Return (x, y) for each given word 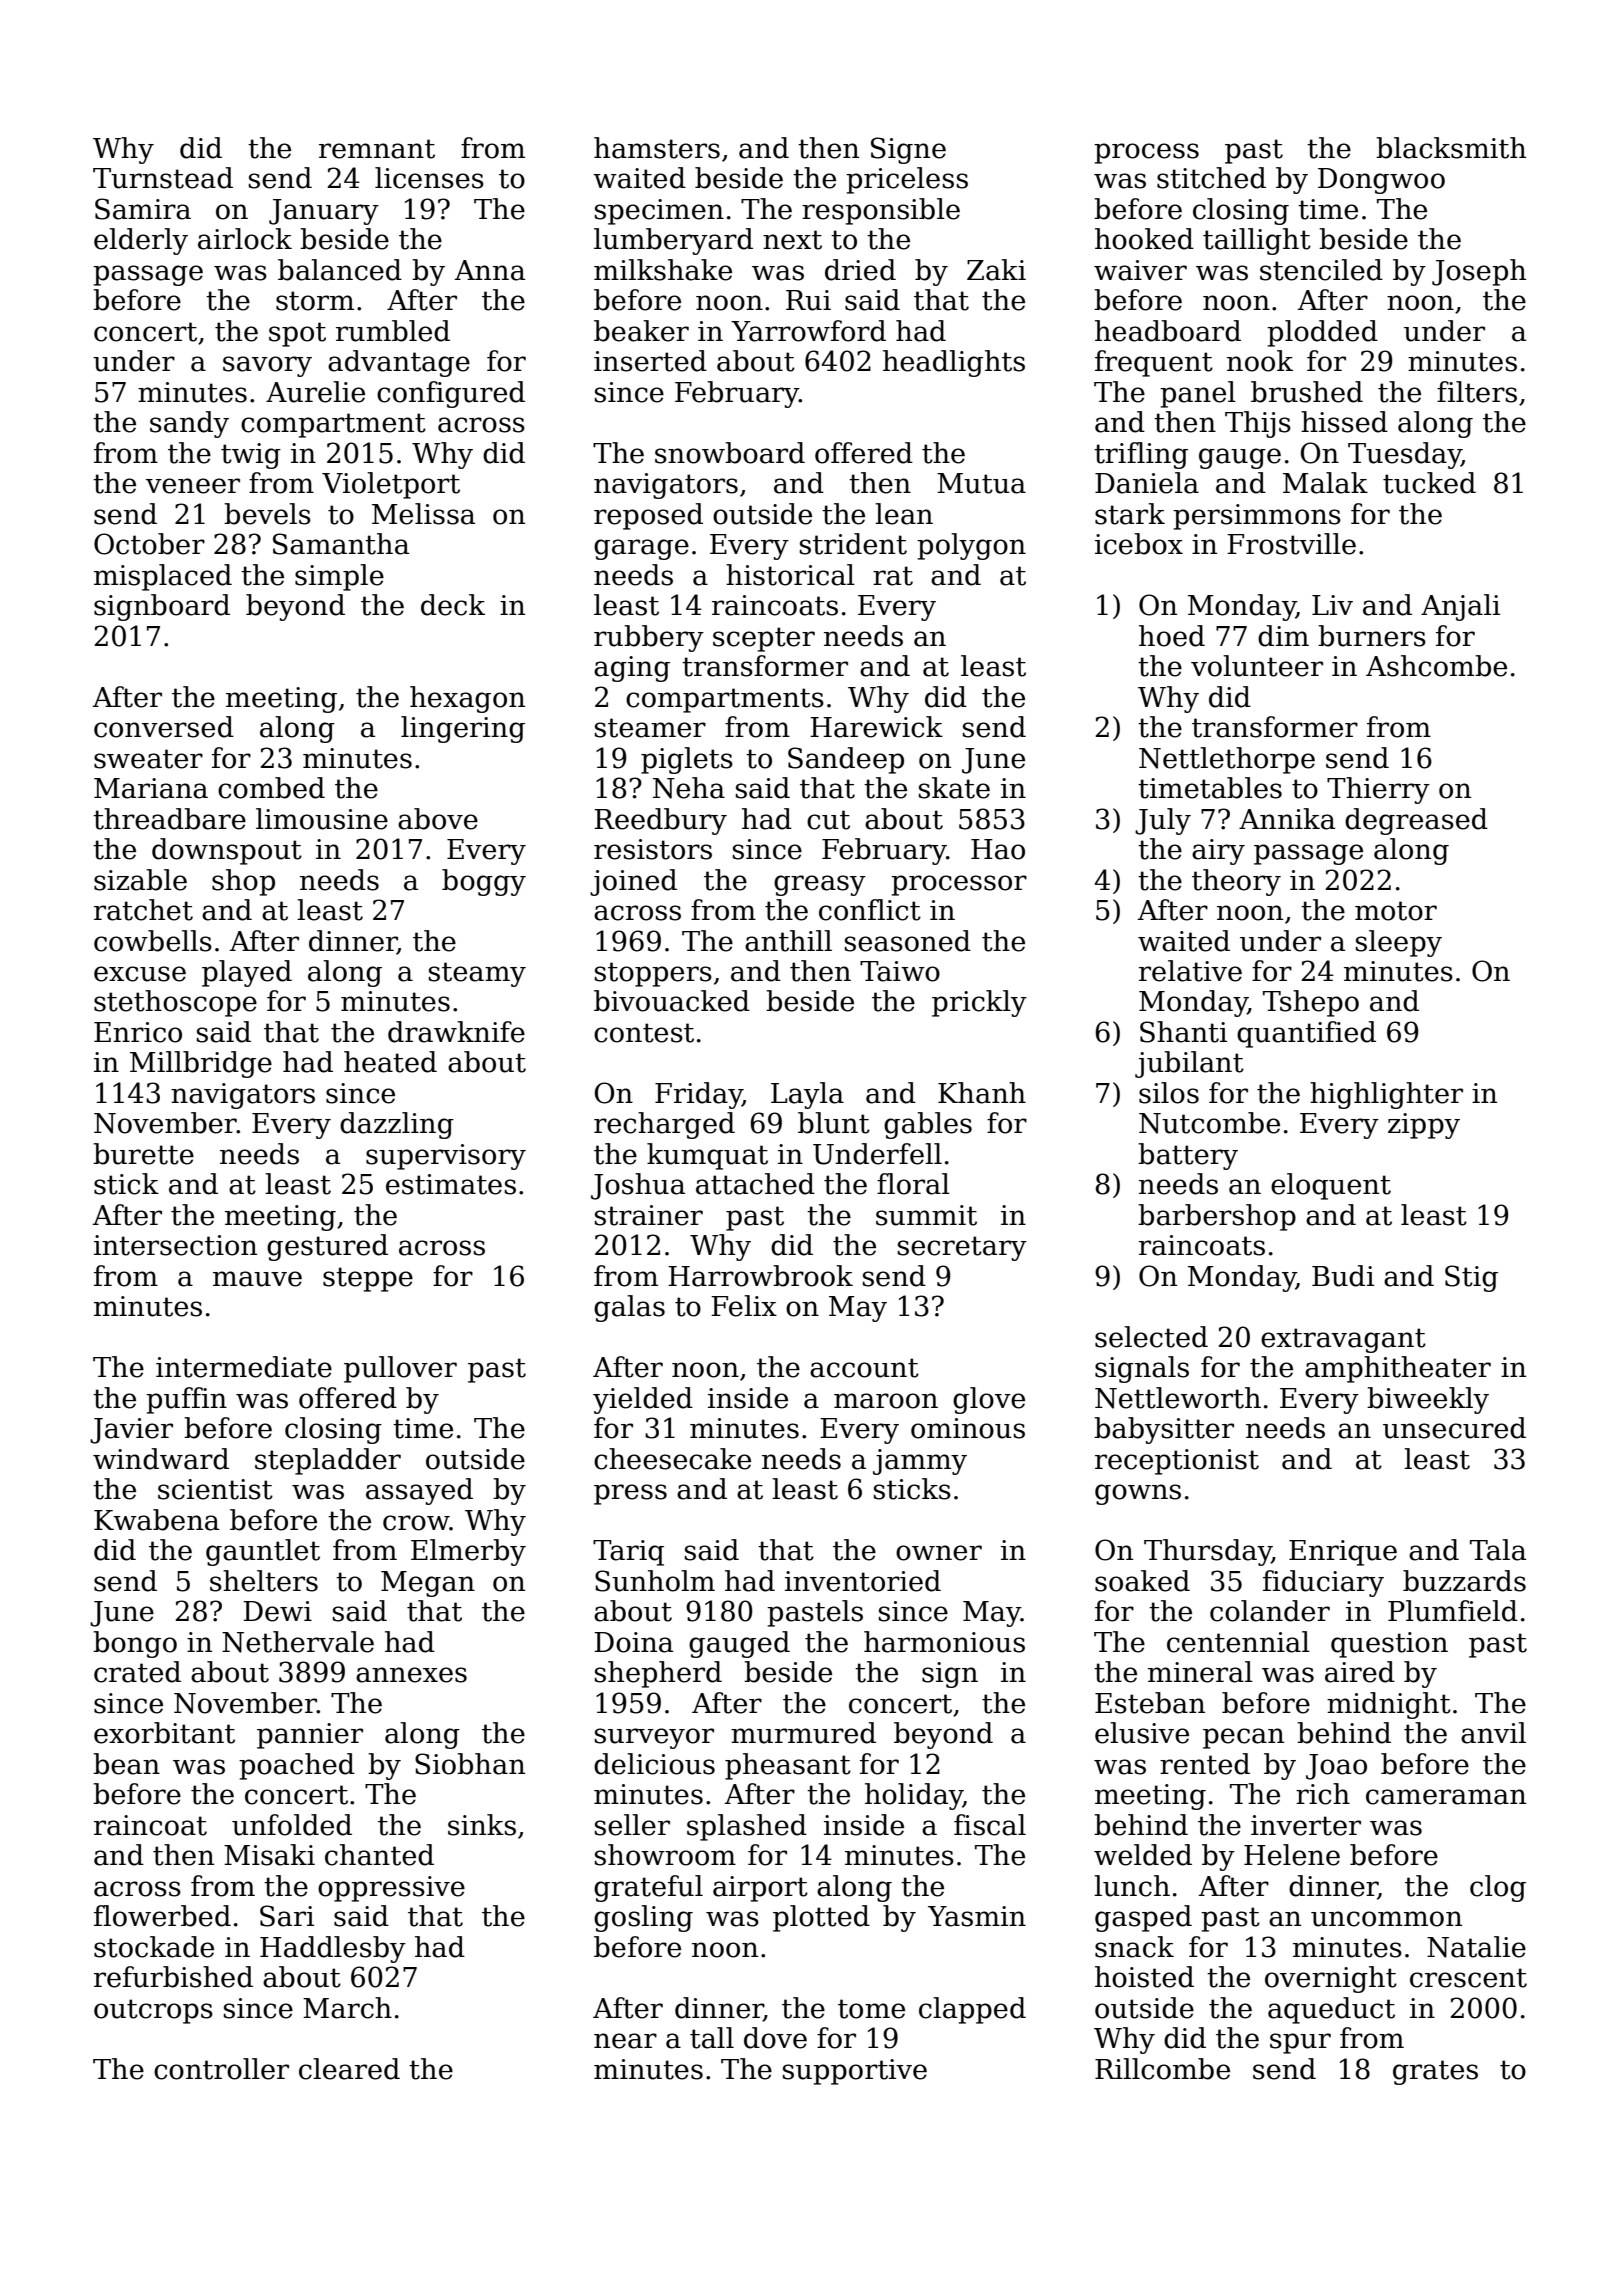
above (438, 819)
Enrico (138, 1032)
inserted (650, 361)
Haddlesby (333, 1949)
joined (633, 882)
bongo (135, 1644)
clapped (972, 2010)
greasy (820, 885)
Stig (1471, 1278)
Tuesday (1404, 455)
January (324, 212)
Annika (1287, 819)
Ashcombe (1436, 666)
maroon (886, 1401)
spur (1300, 2043)
